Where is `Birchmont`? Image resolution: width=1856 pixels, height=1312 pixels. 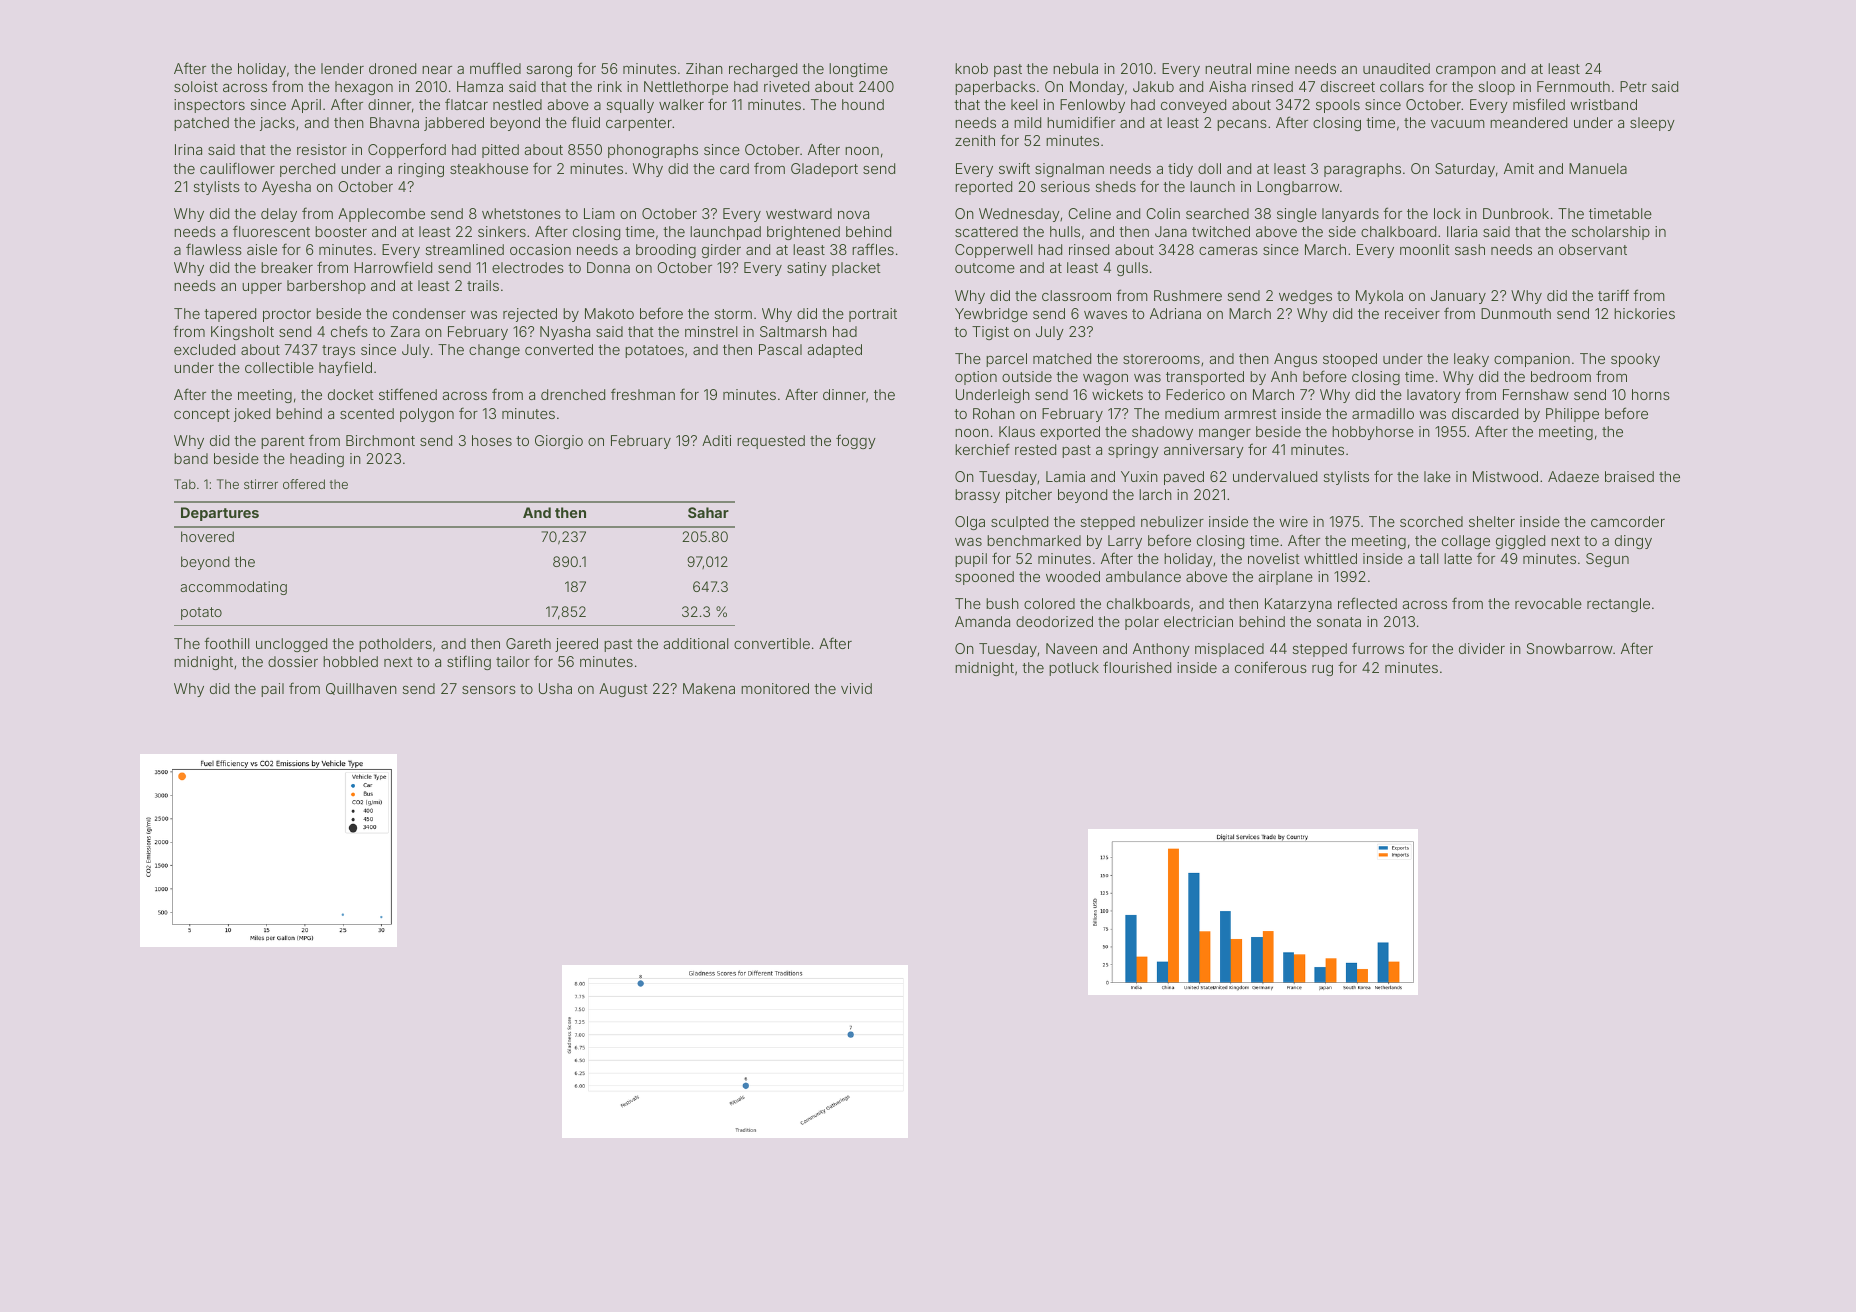
Birchmont is located at coordinates (380, 440).
